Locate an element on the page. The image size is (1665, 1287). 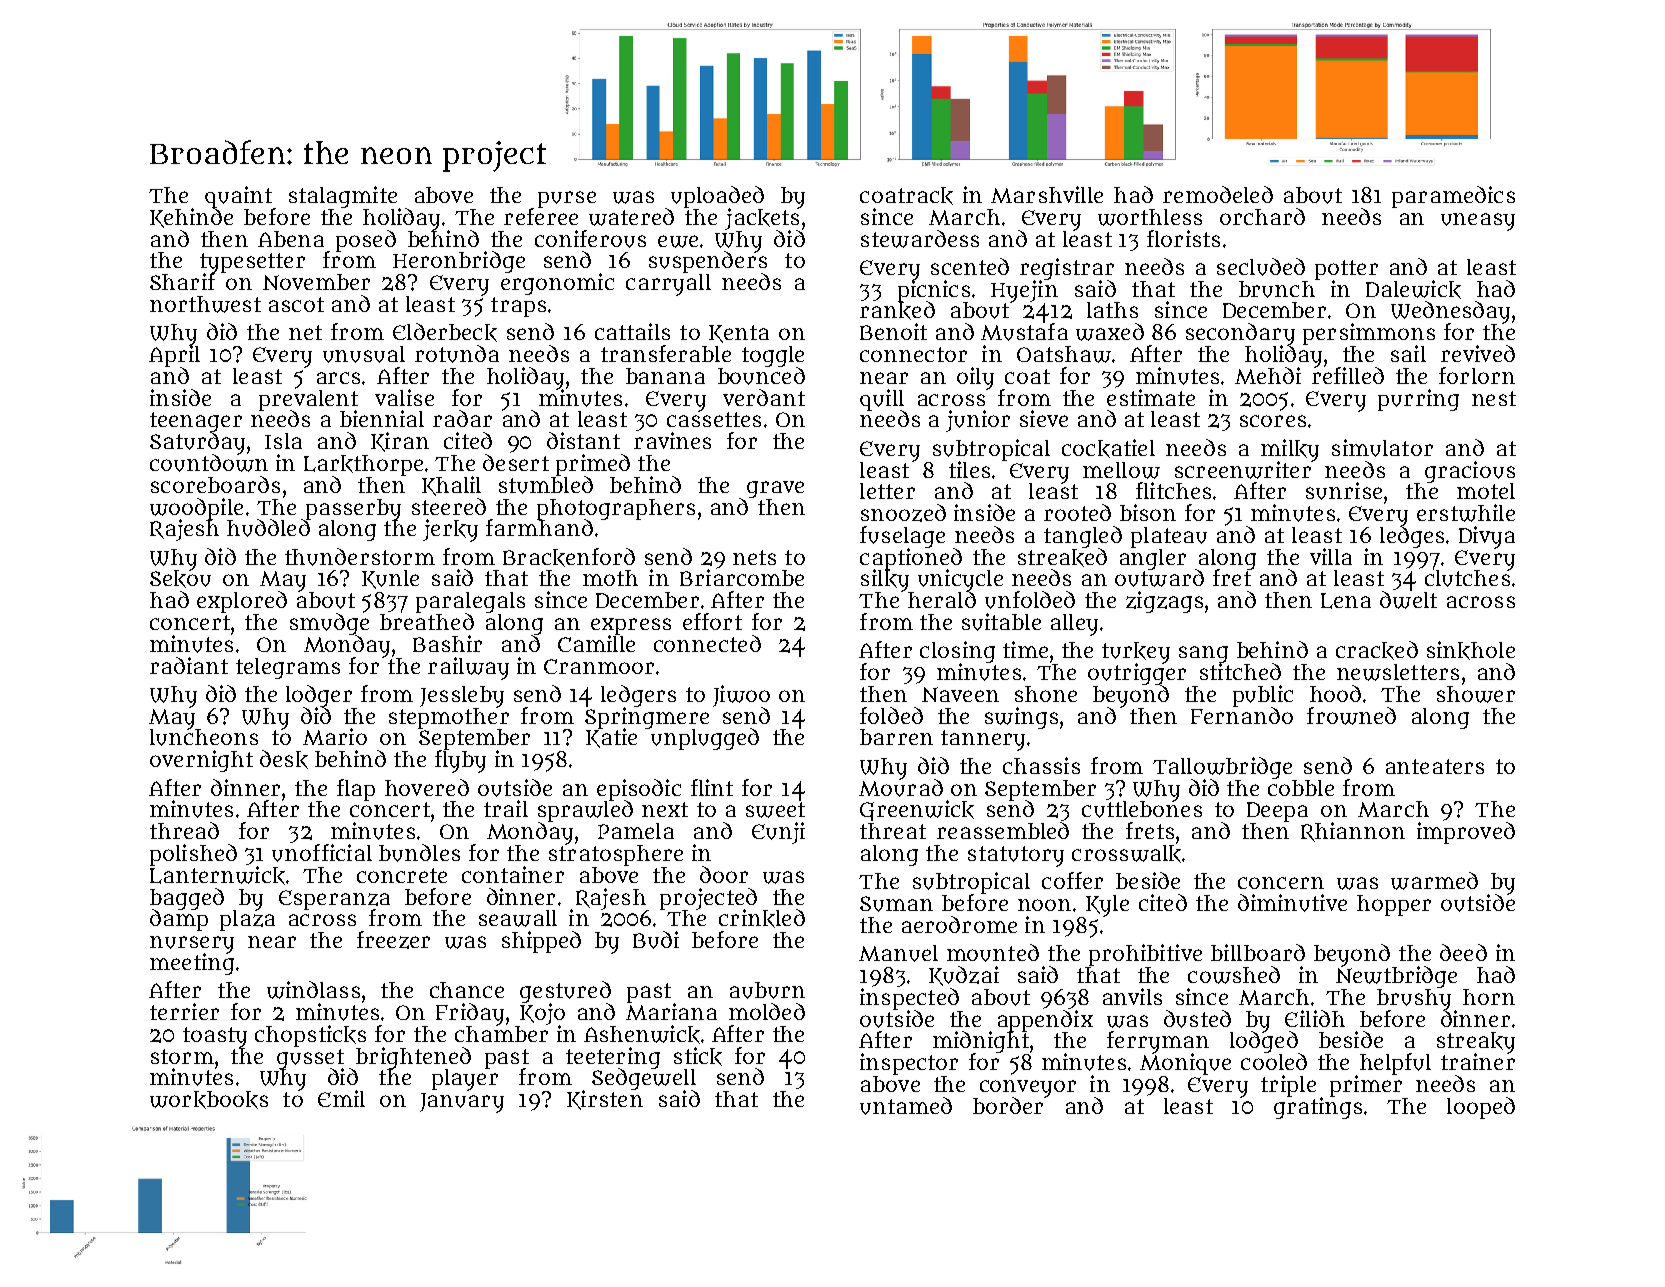
door is located at coordinates (724, 874).
